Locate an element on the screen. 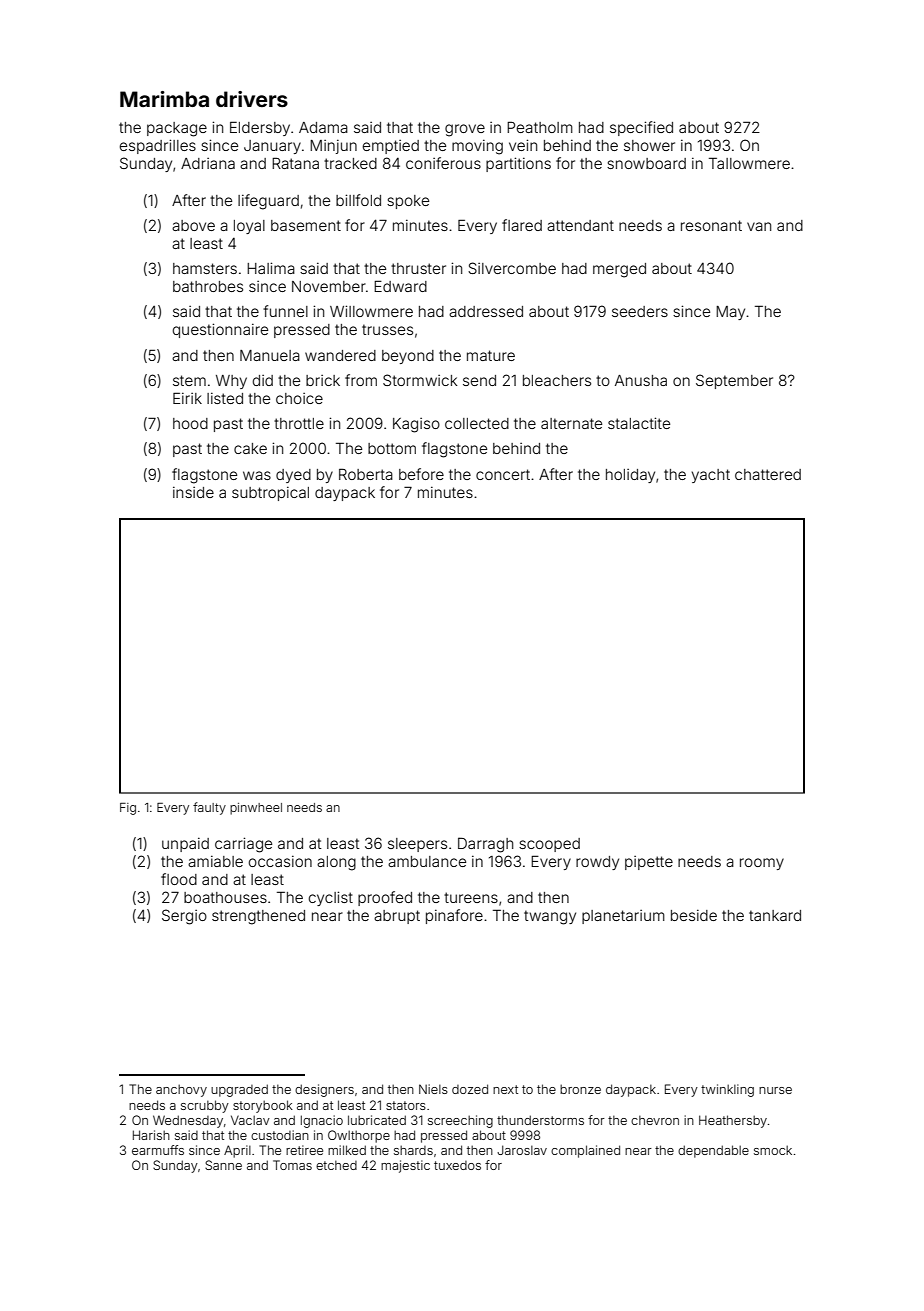 This screenshot has height=1311, width=924. Anusha is located at coordinates (641, 380).
